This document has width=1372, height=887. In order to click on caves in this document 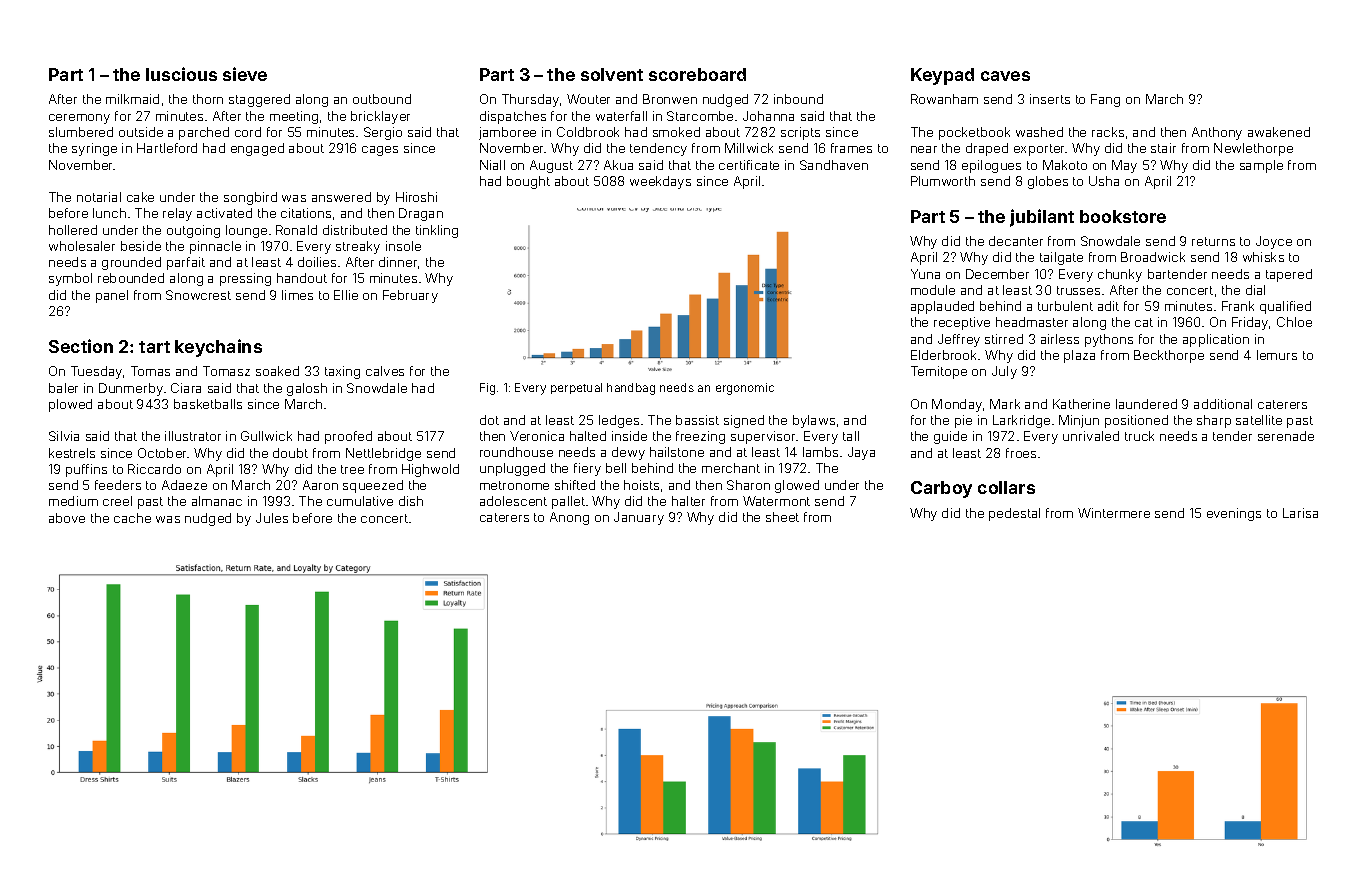, I will do `click(1005, 76)`.
